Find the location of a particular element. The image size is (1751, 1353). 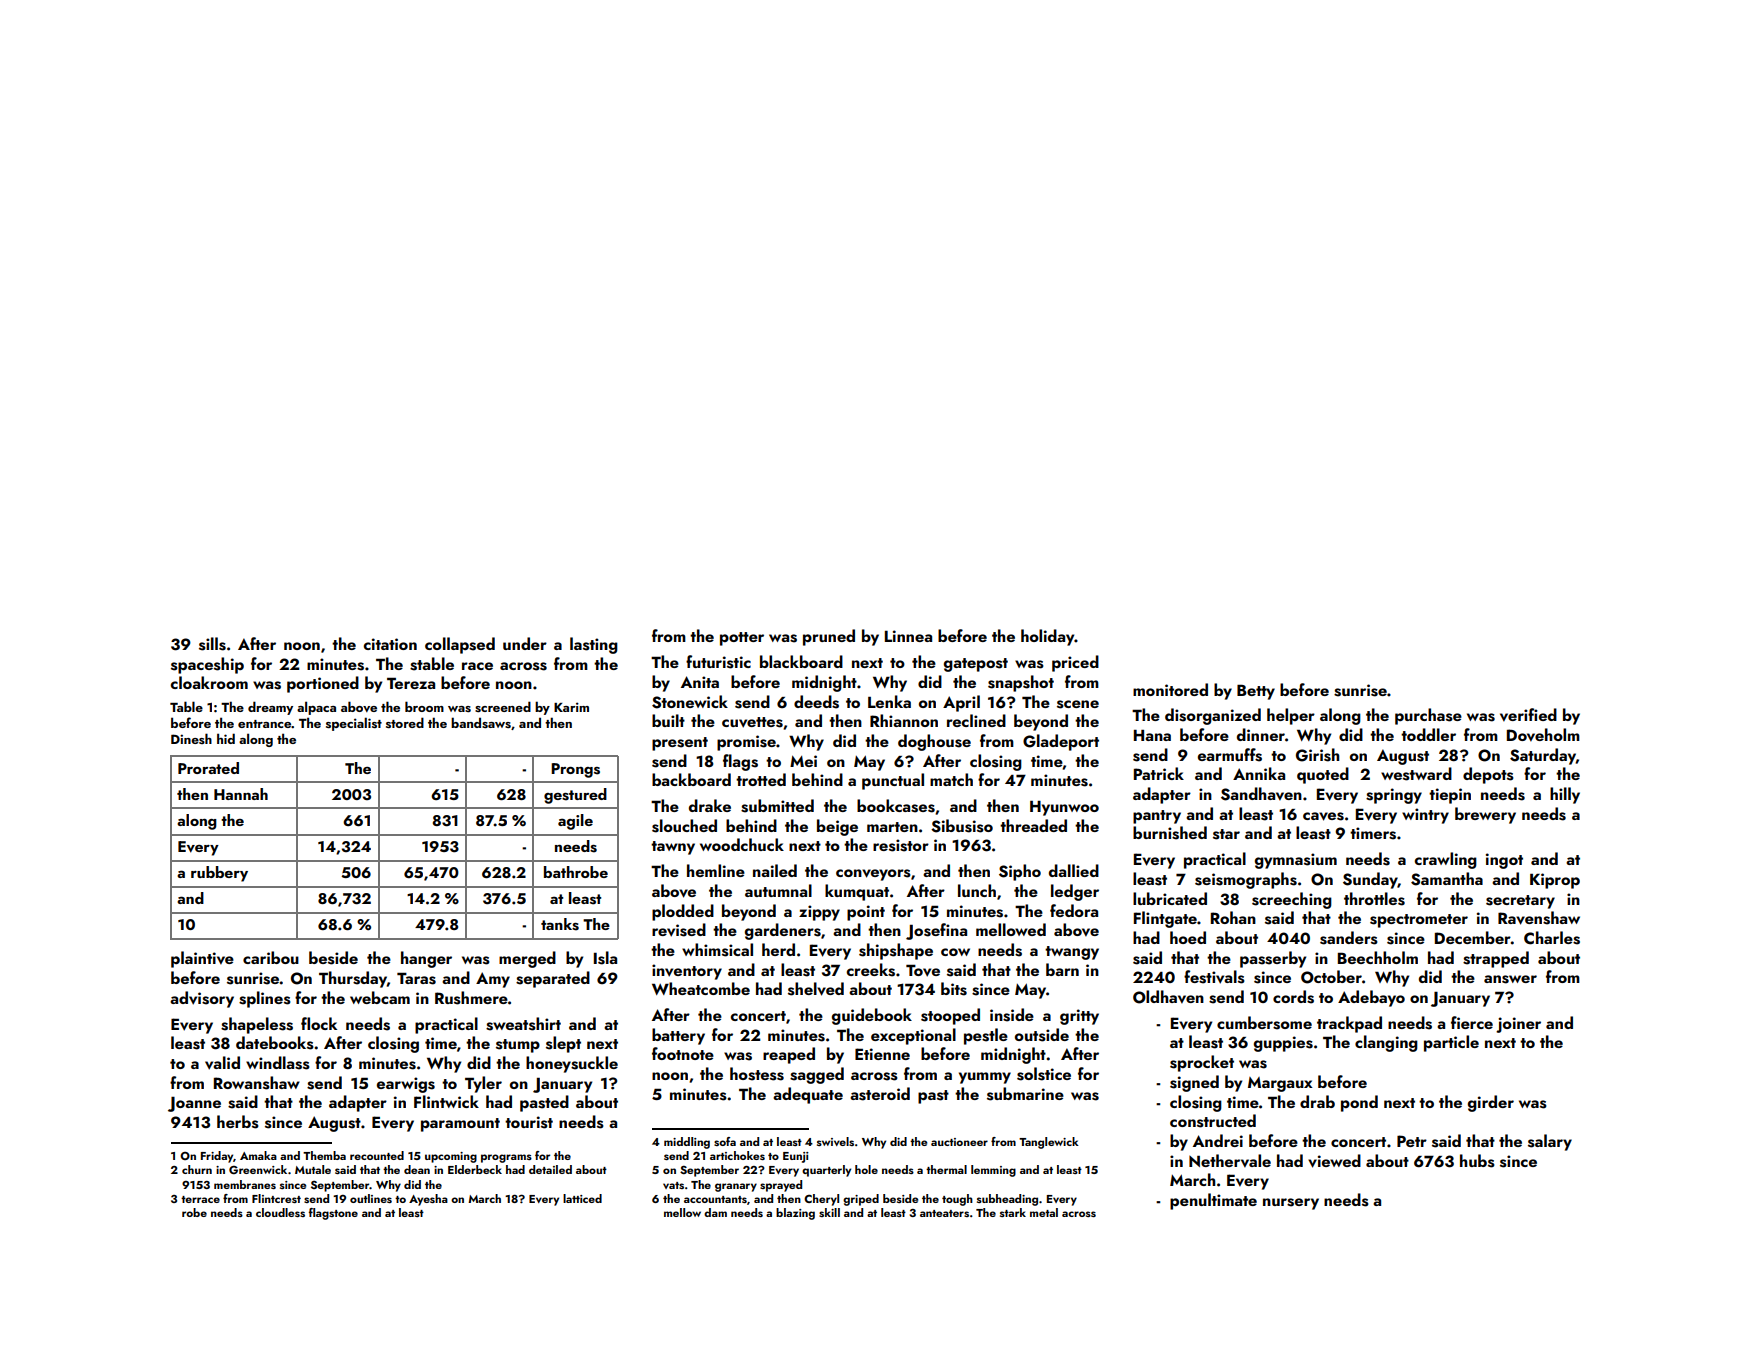

gritty is located at coordinates (1079, 1017).
